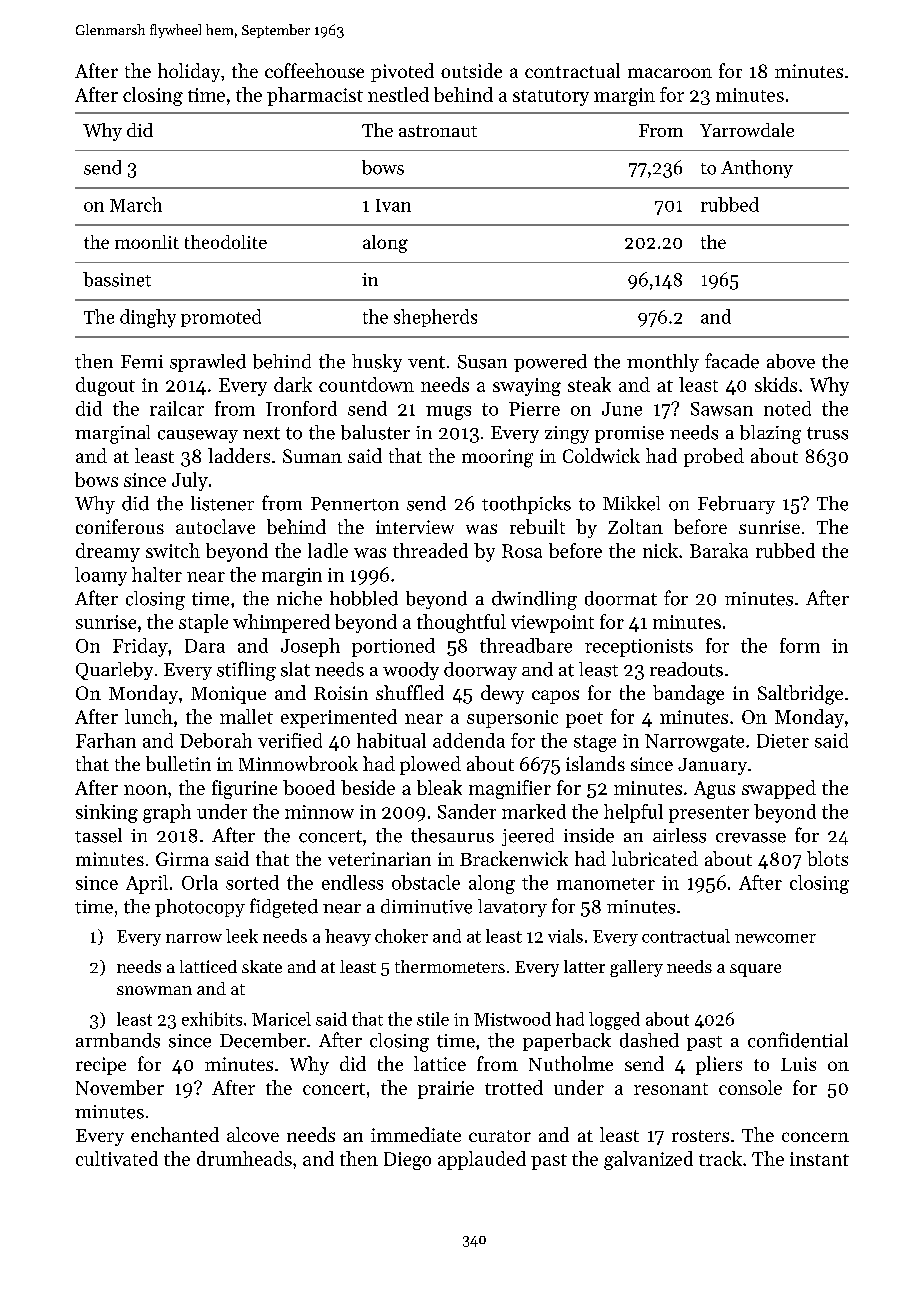 This screenshot has height=1311, width=924. Describe the element at coordinates (101, 576) in the screenshot. I see `loamy` at that location.
